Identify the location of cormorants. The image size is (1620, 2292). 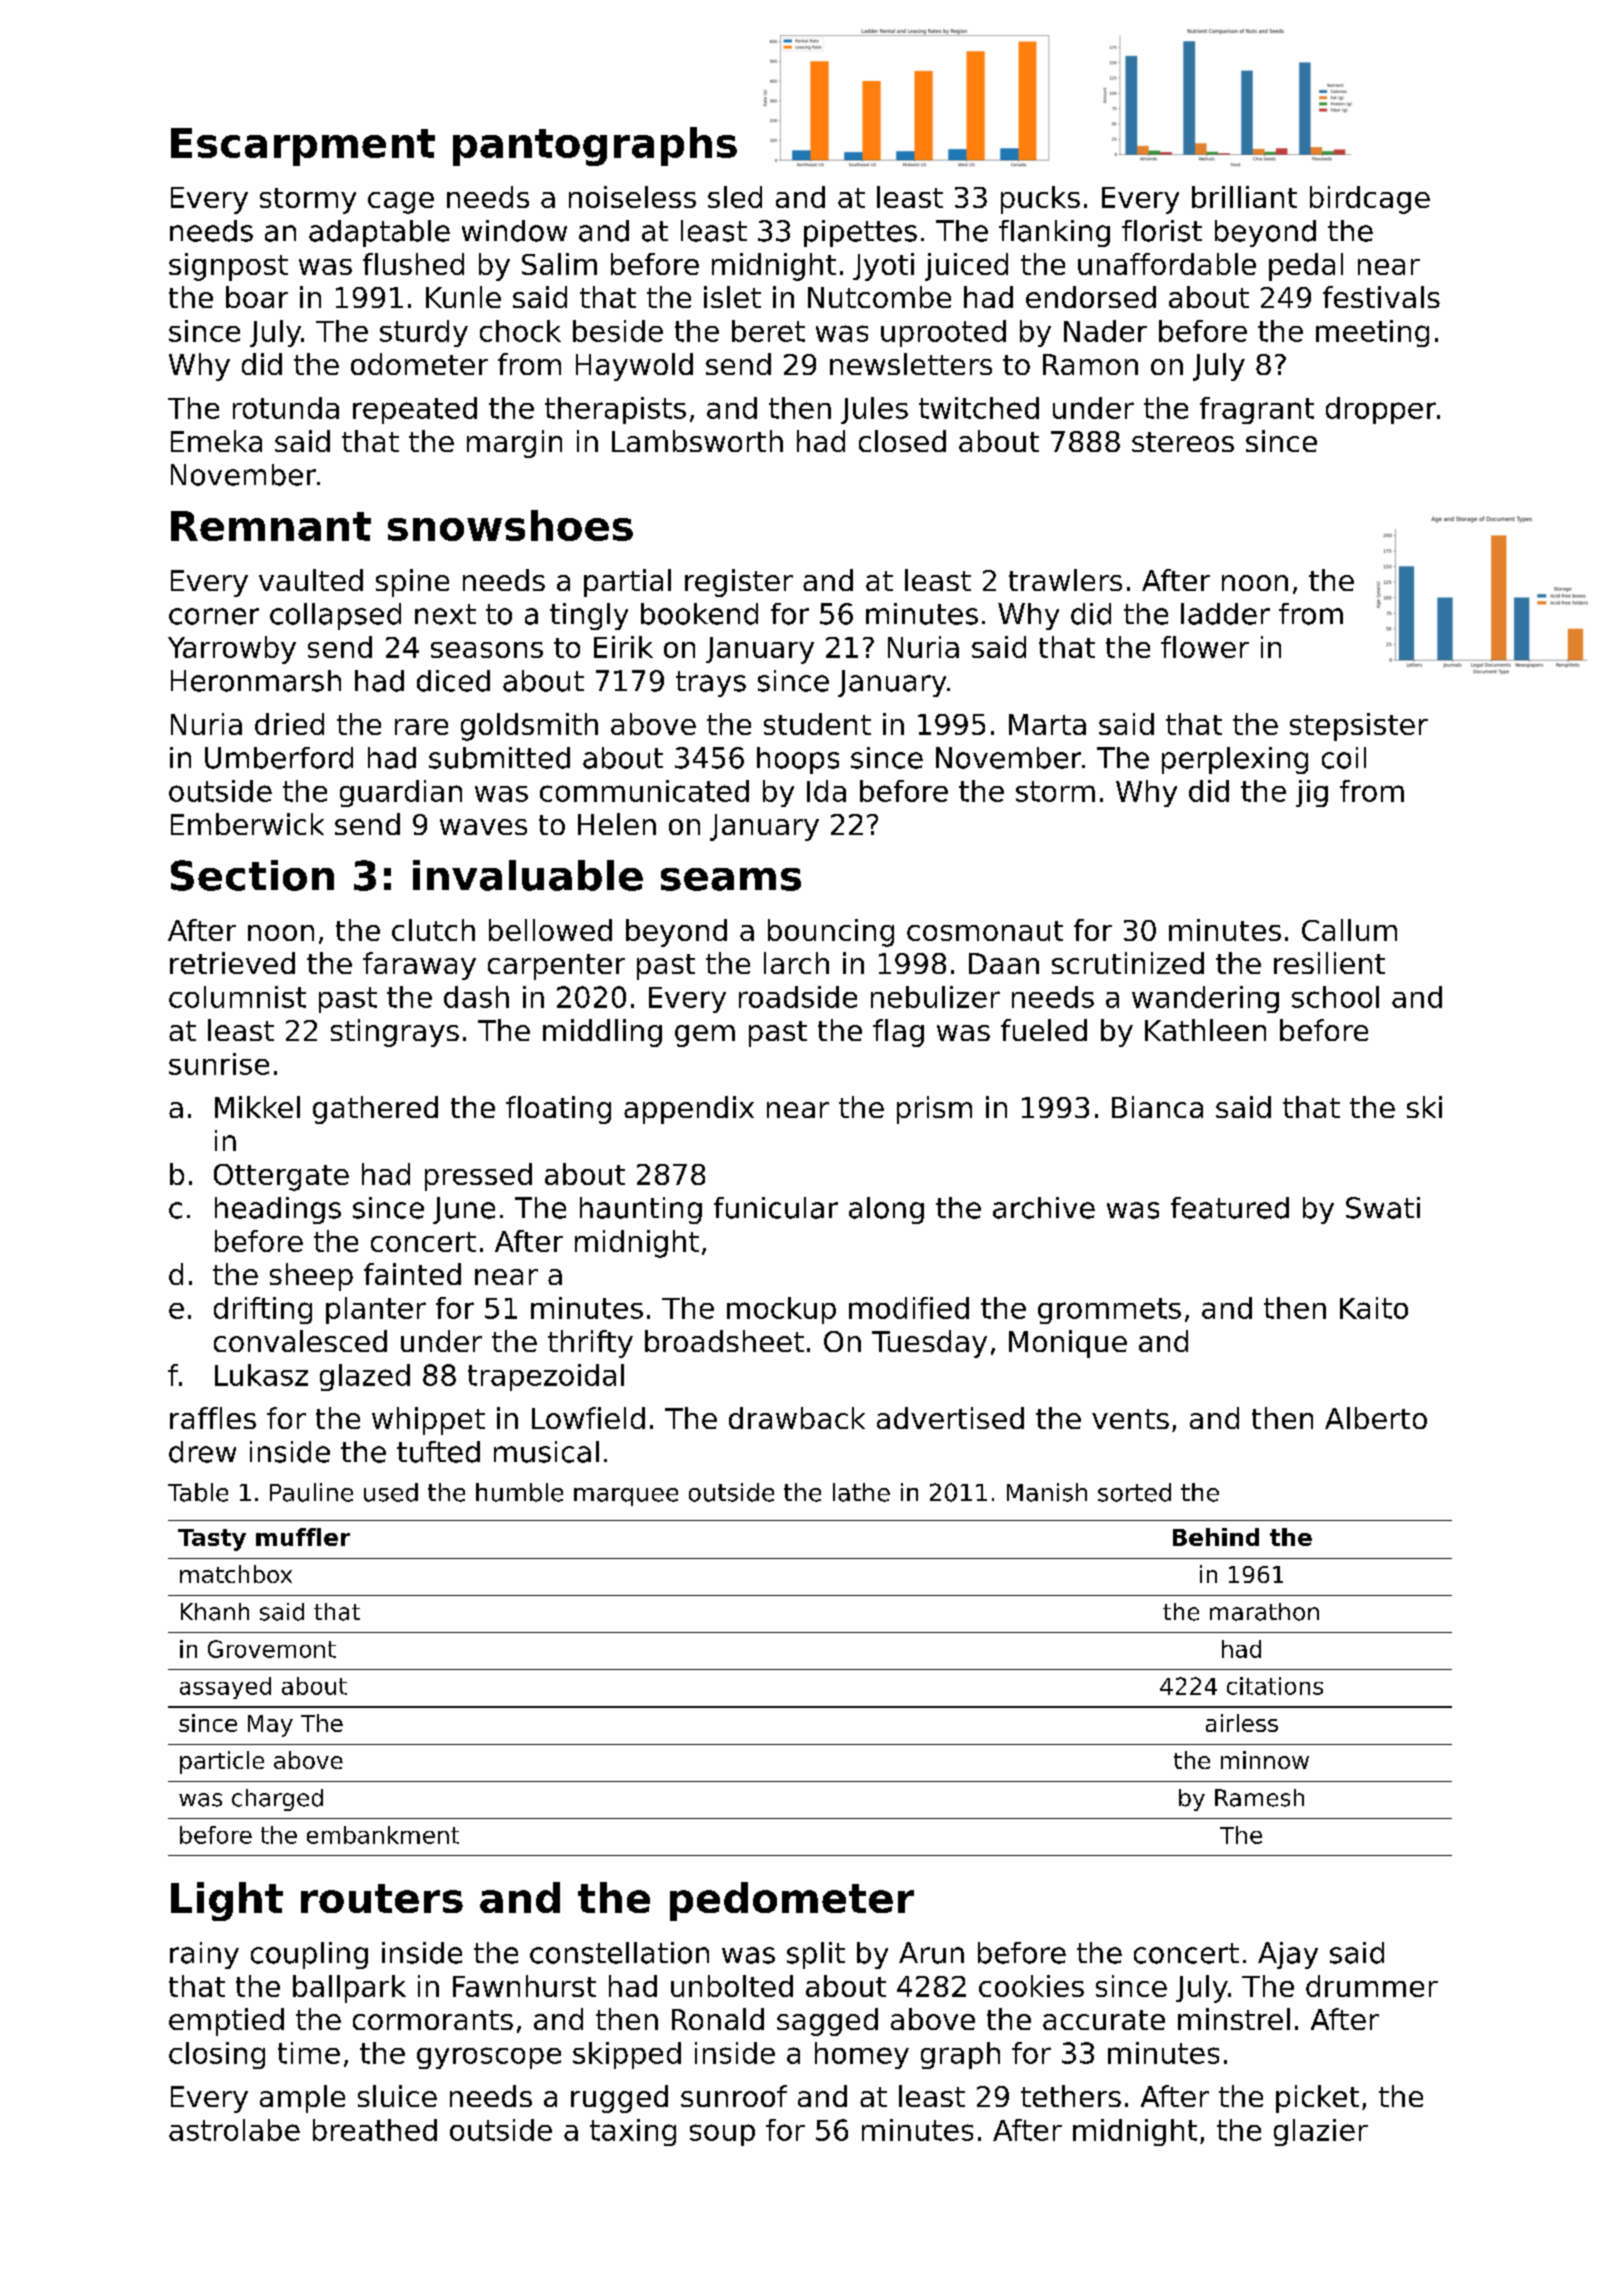
(433, 2020).
